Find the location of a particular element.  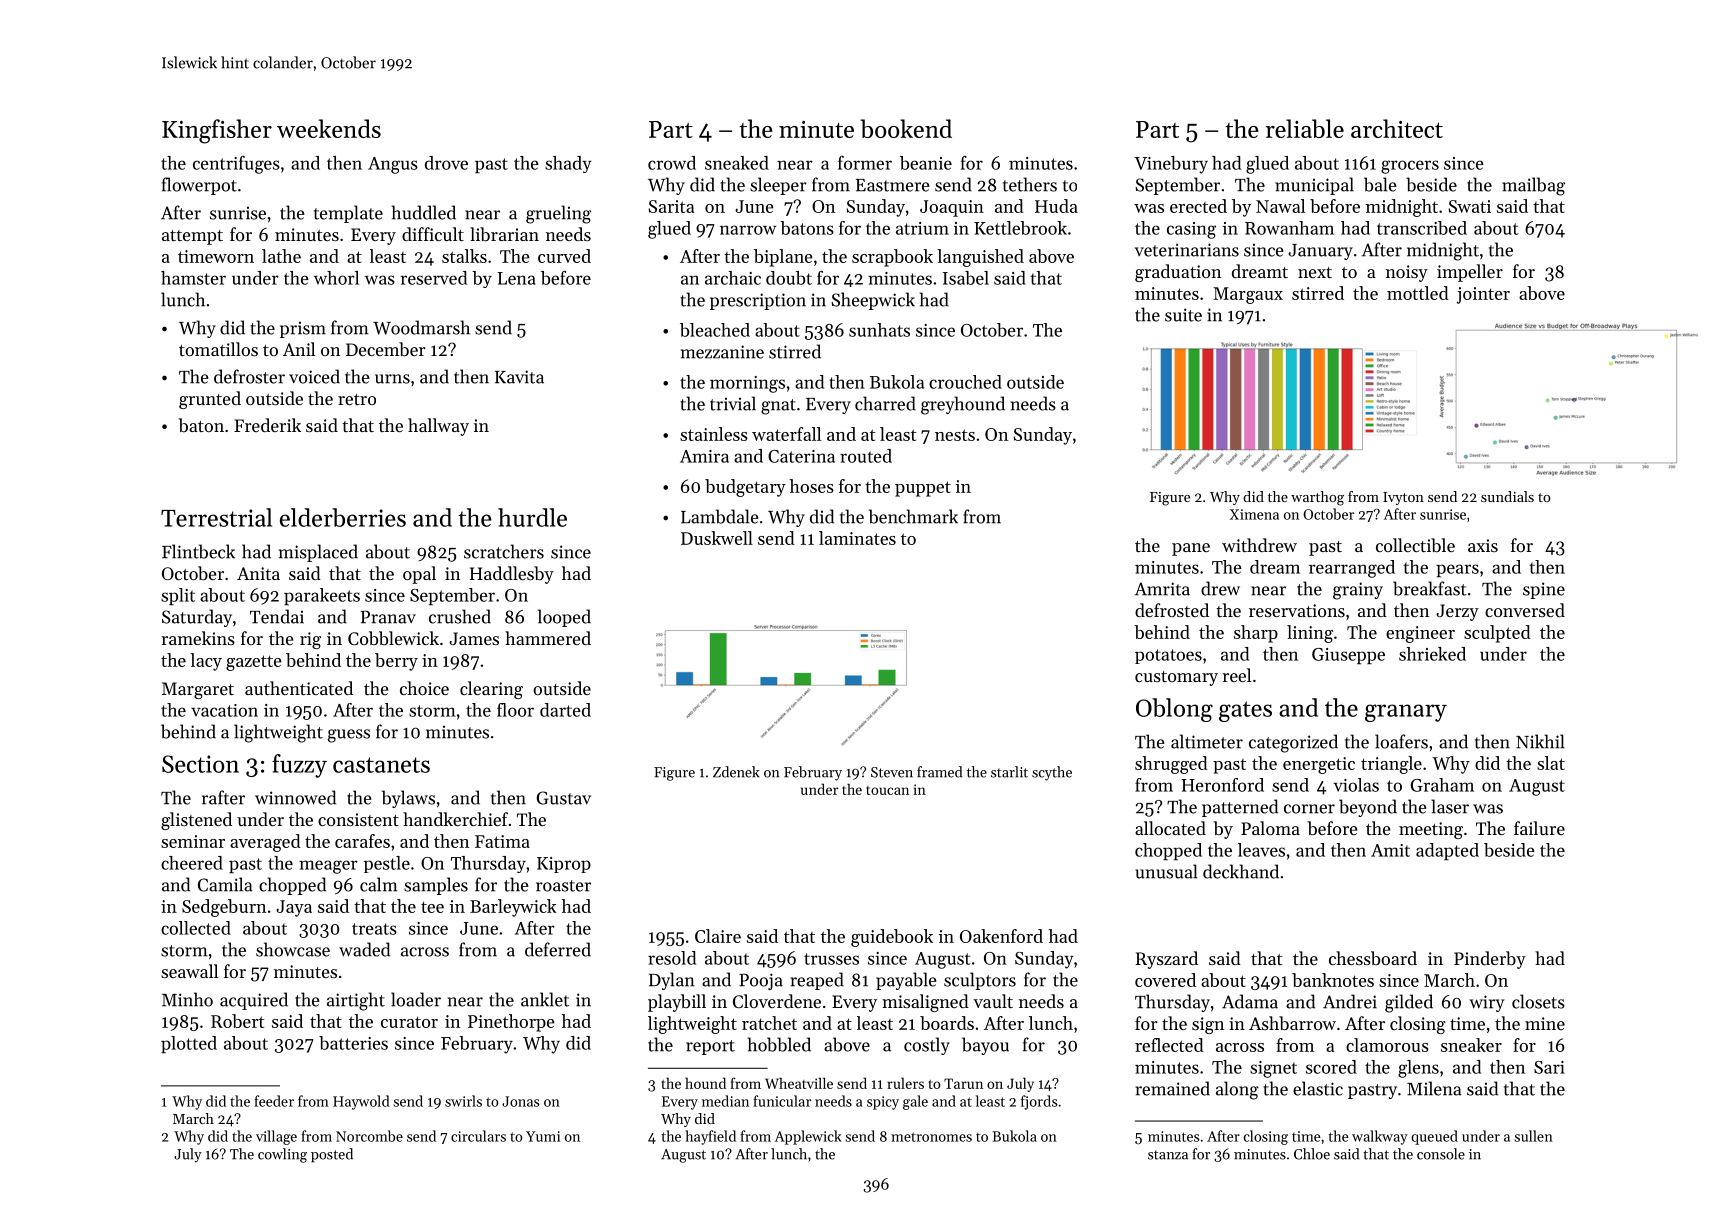

weekends is located at coordinates (329, 128).
